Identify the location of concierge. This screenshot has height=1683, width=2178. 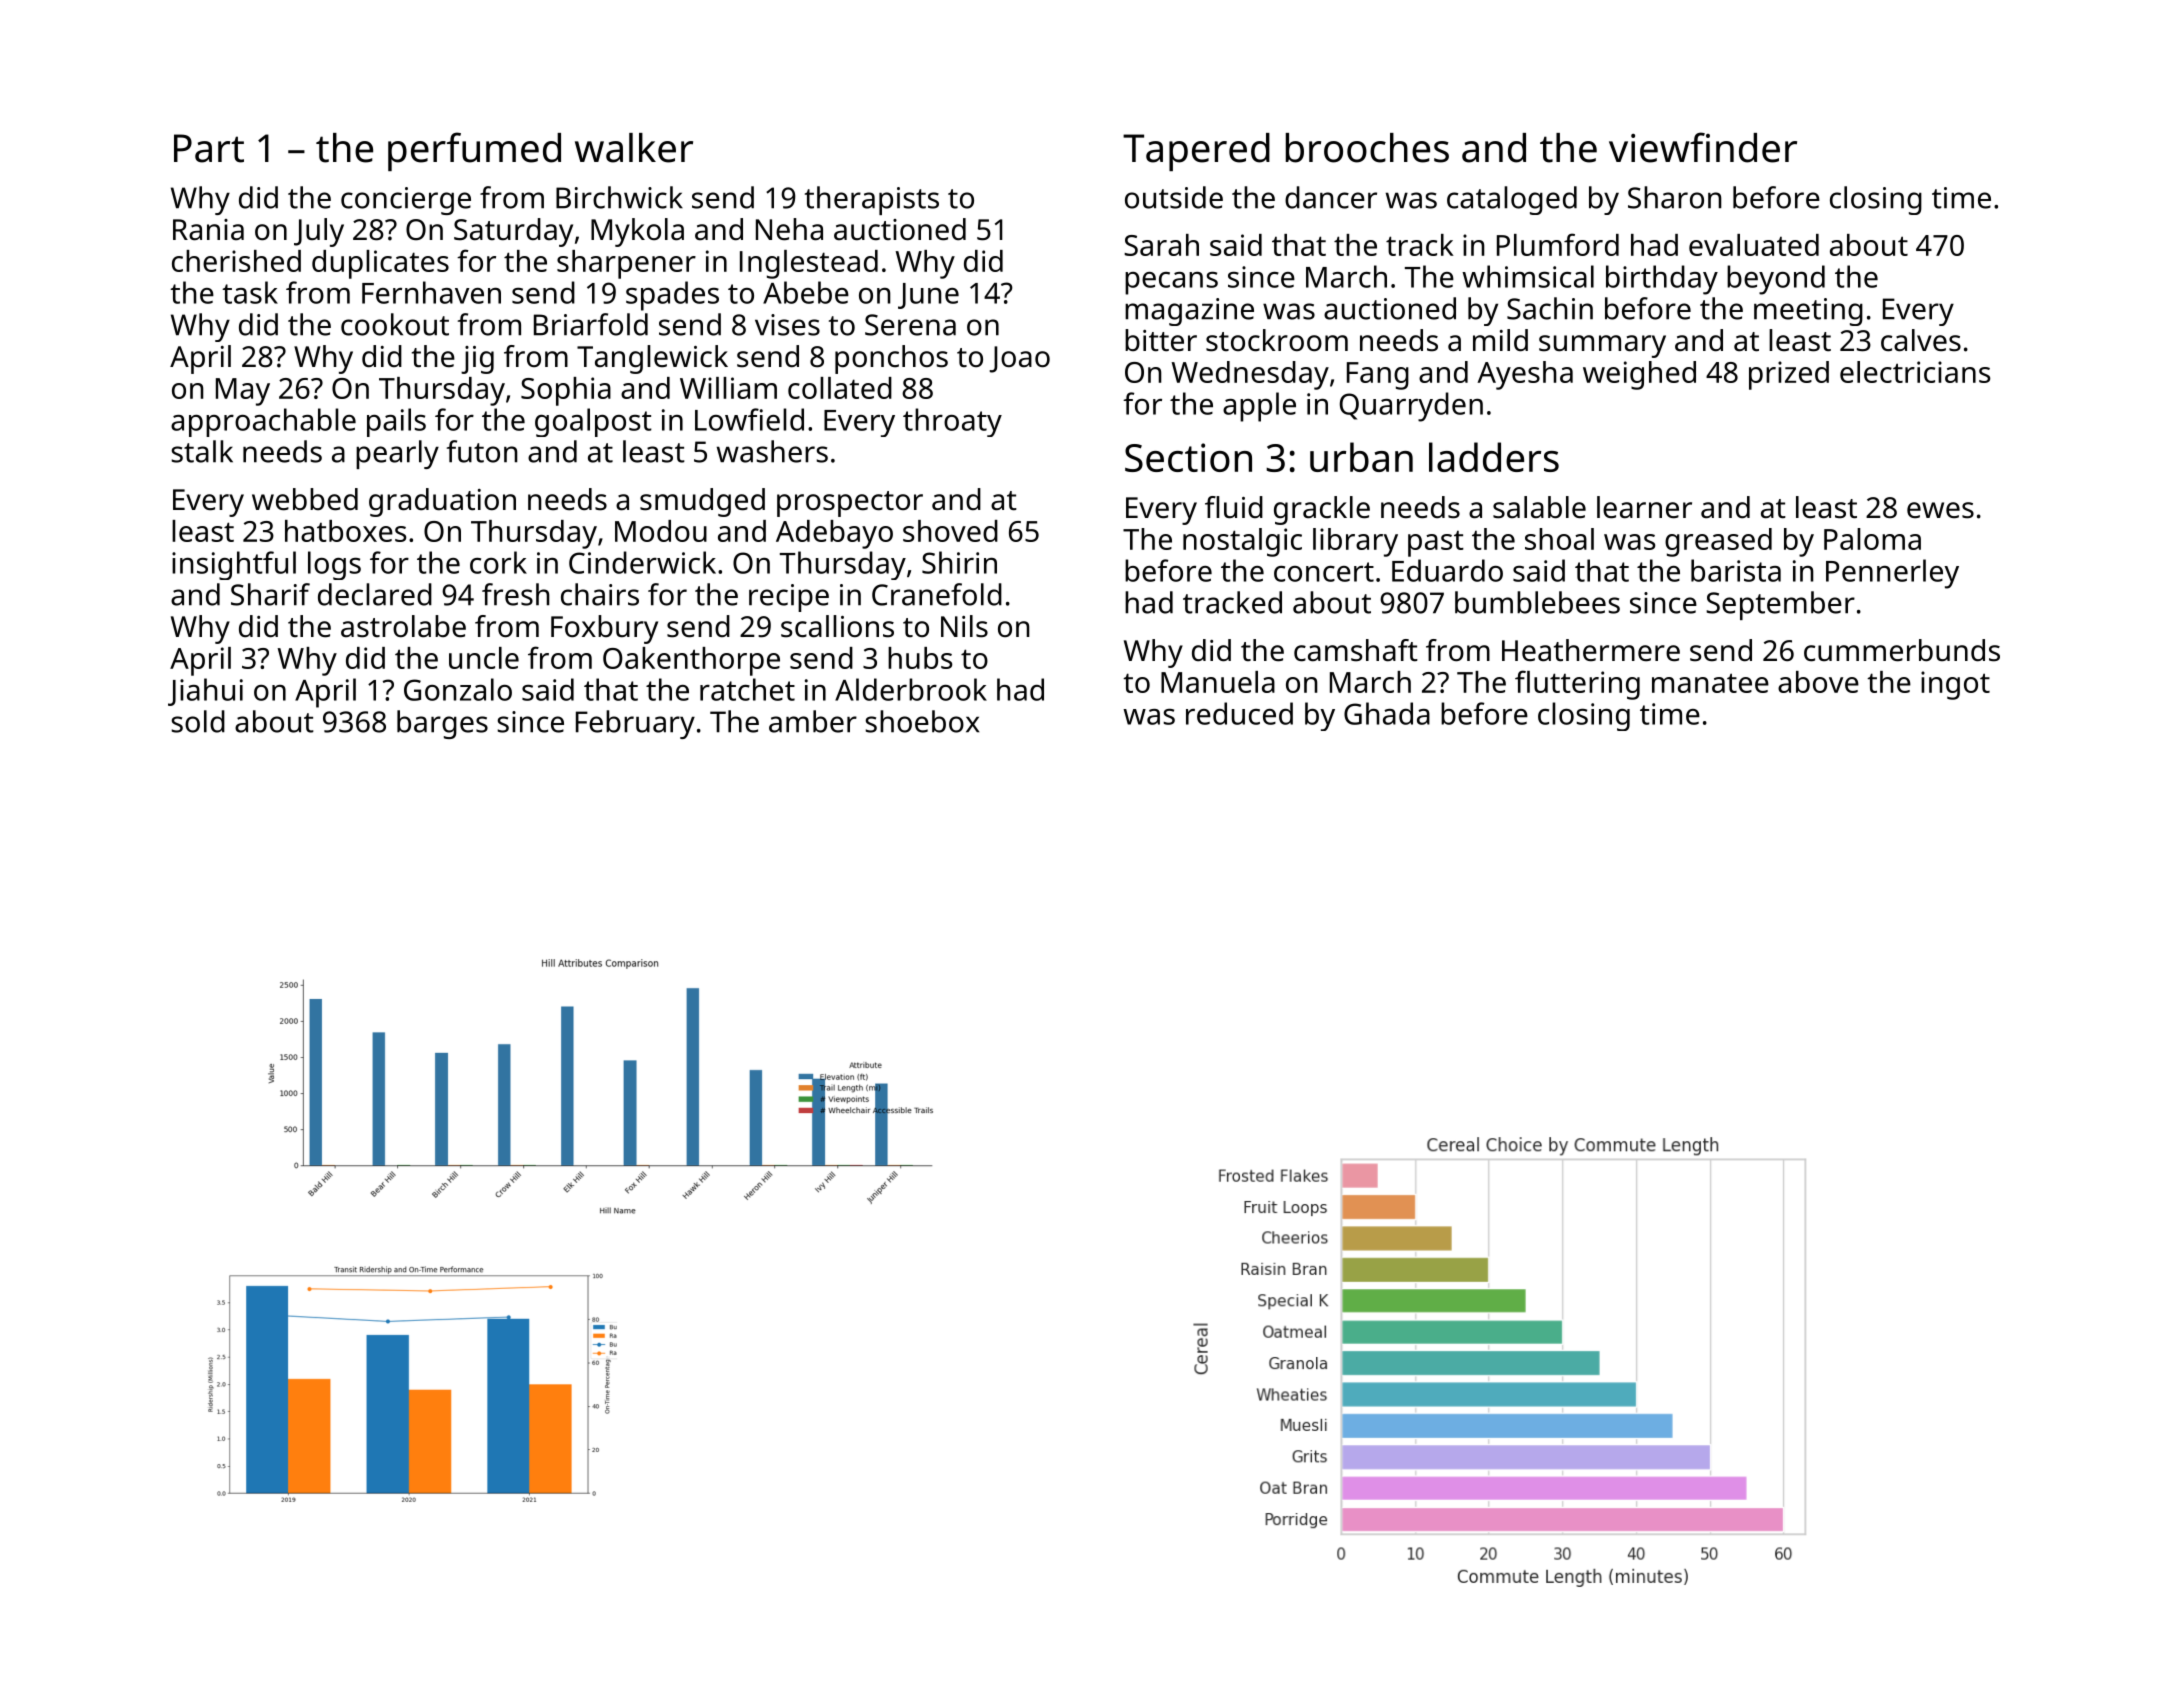
(406, 201).
